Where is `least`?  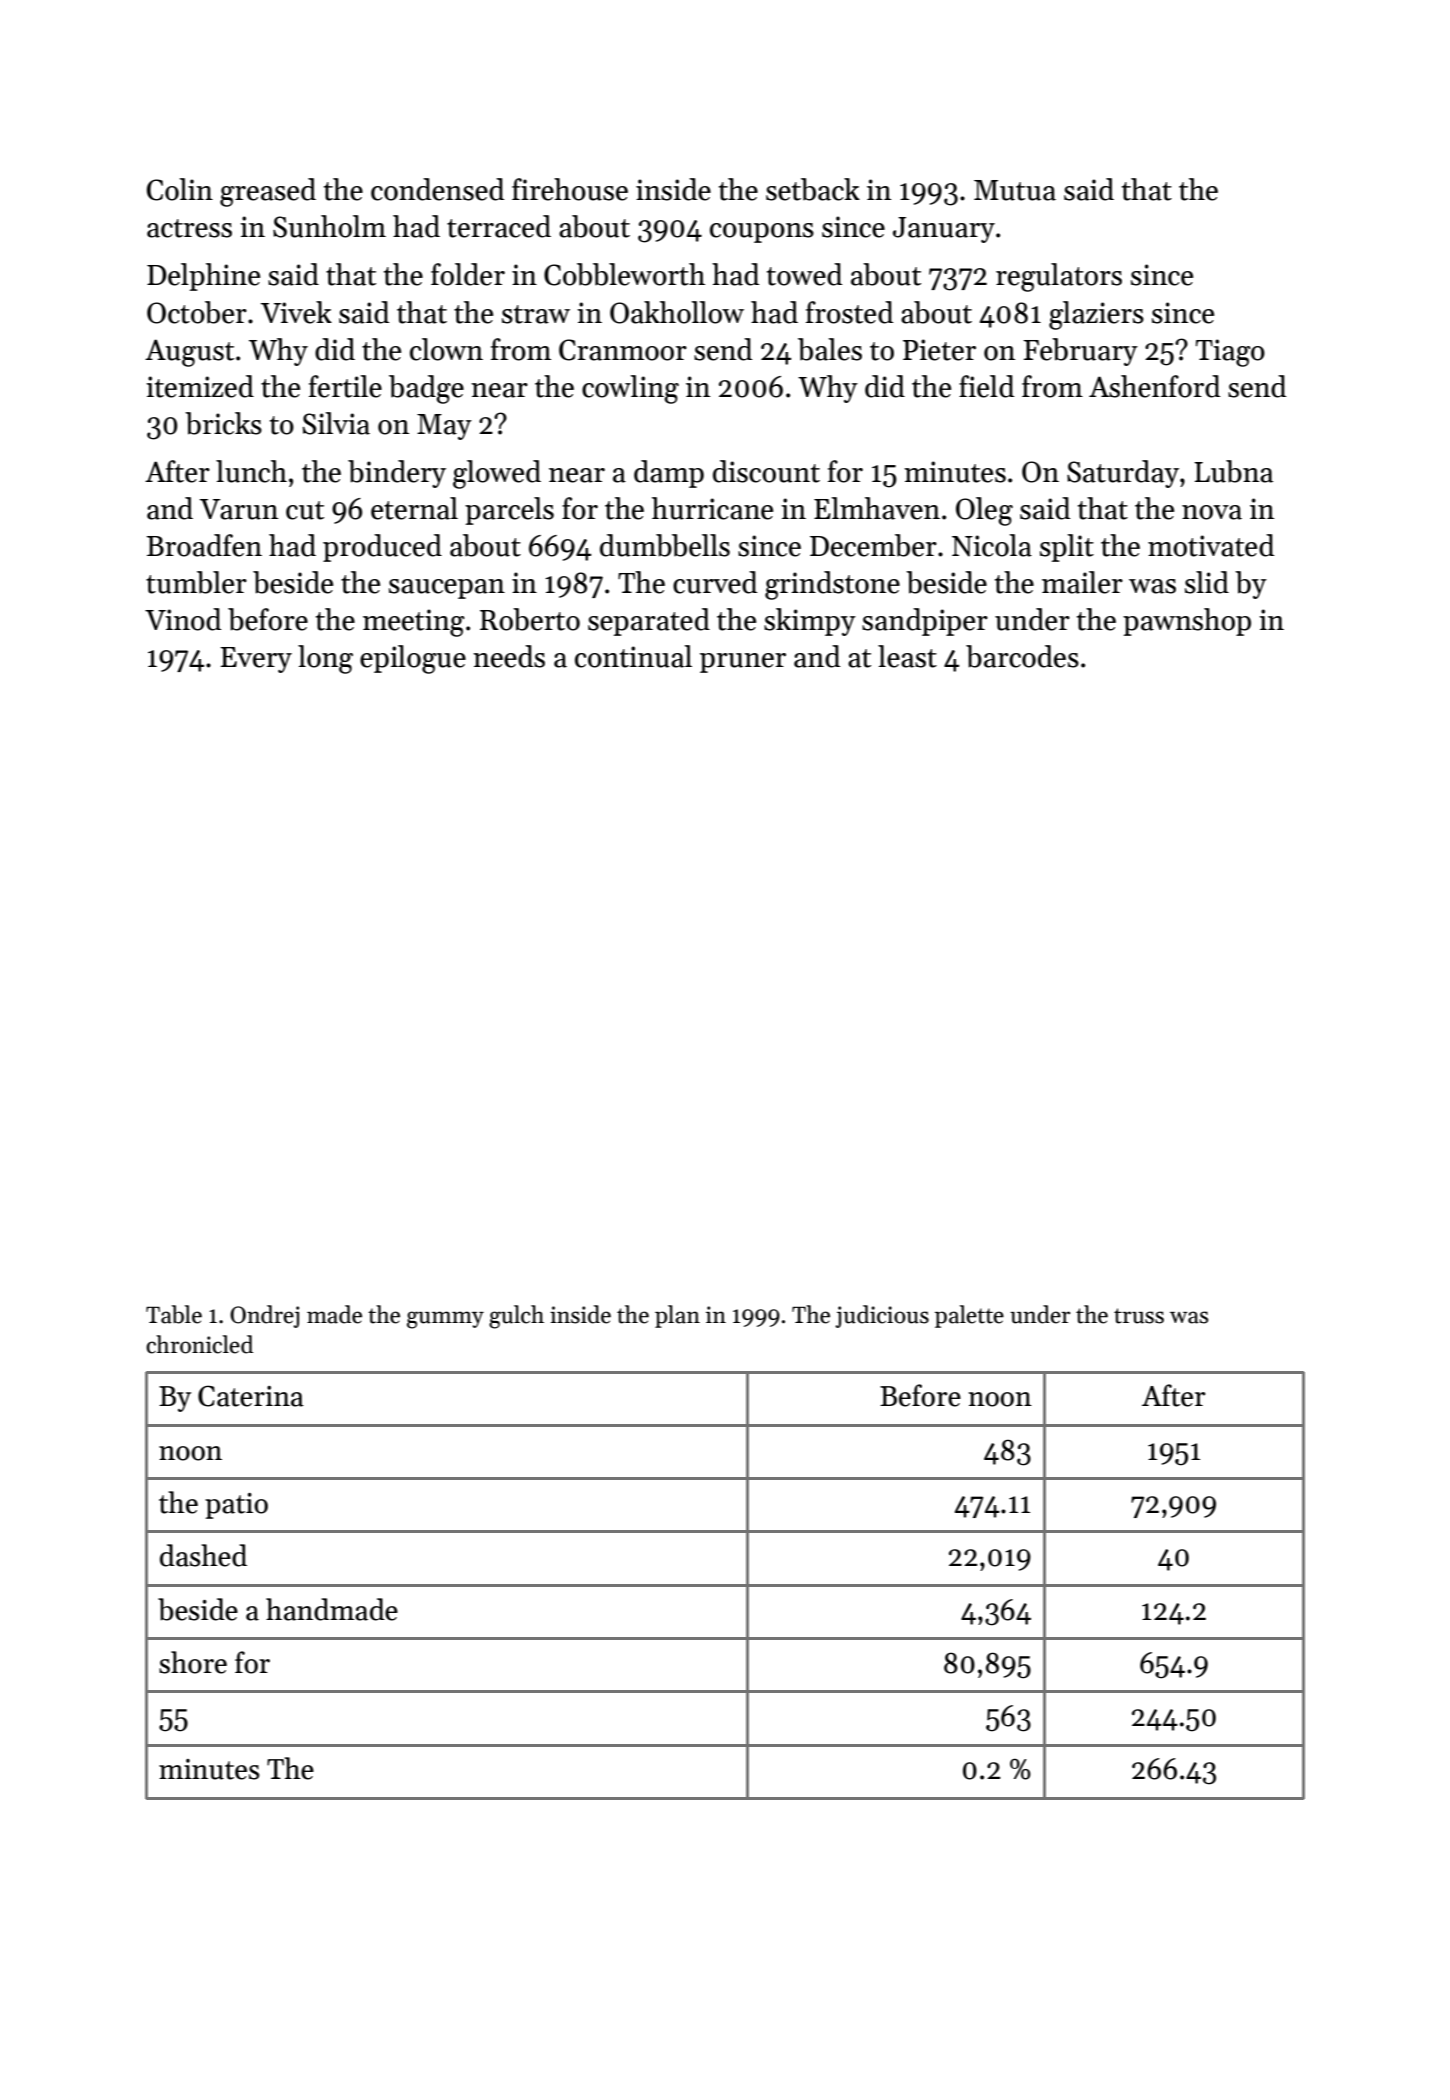
least is located at coordinates (907, 656).
